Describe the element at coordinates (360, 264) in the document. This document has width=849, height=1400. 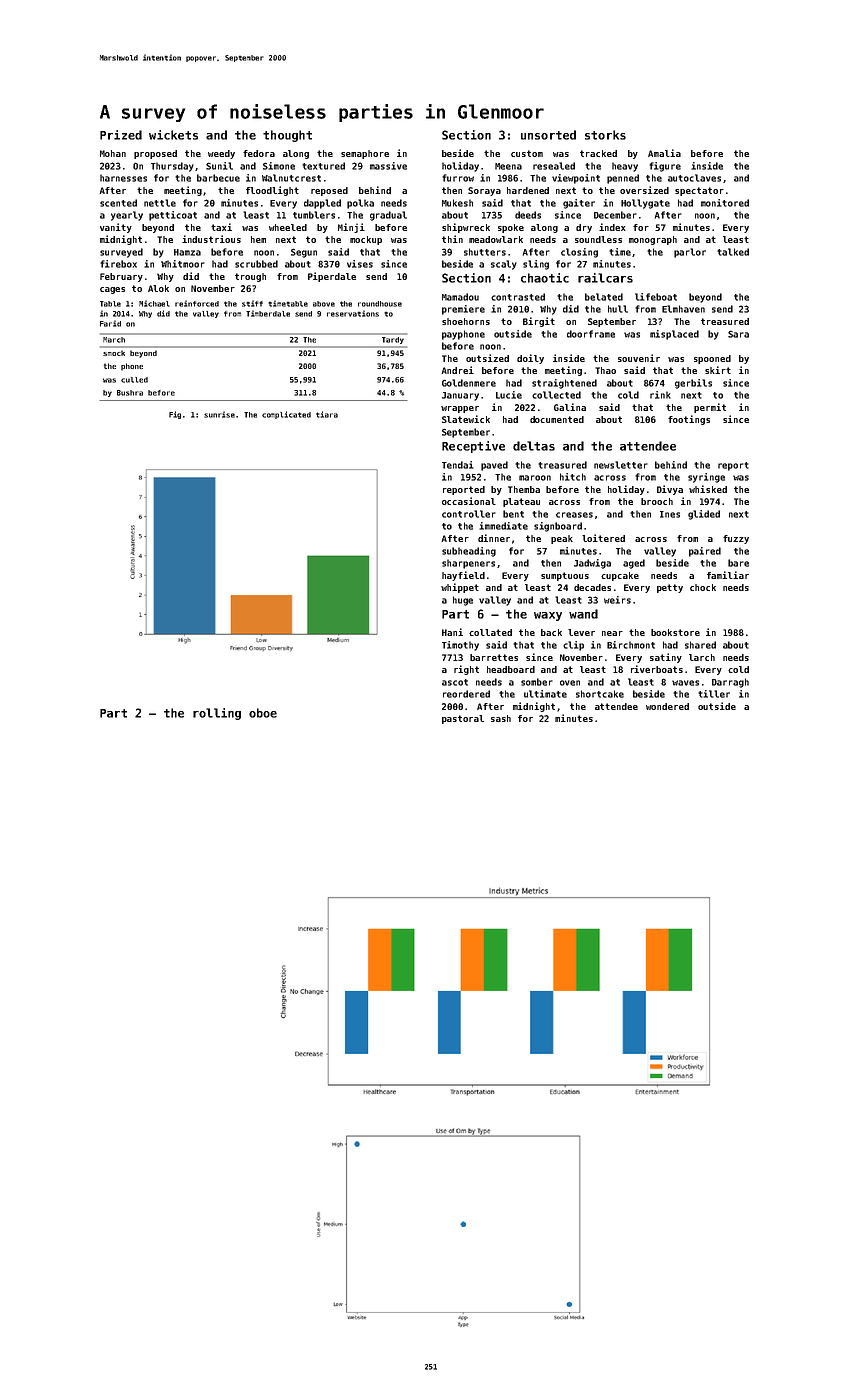
I see `vises` at that location.
